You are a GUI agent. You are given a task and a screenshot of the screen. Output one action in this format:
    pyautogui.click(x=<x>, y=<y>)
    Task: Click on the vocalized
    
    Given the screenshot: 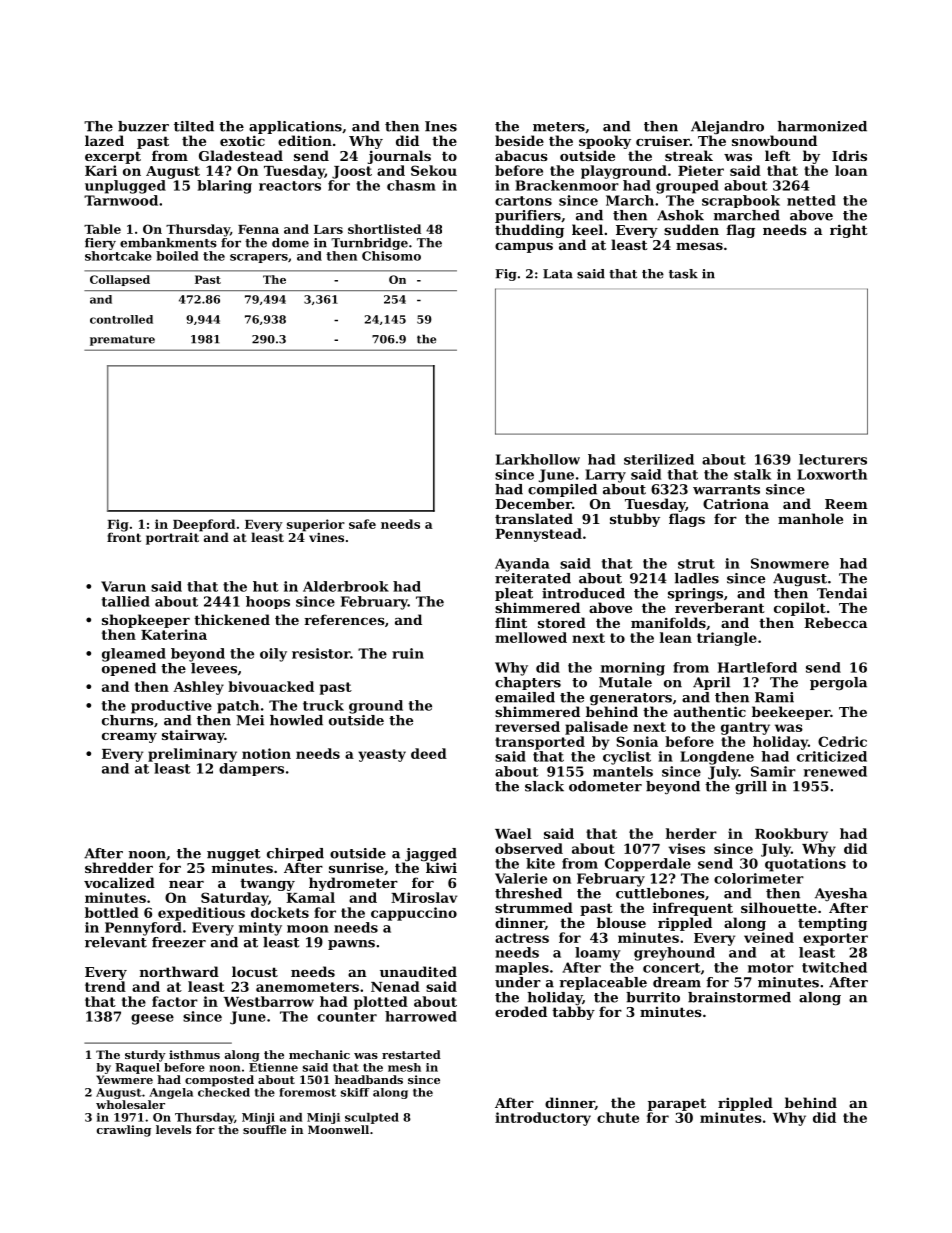 What is the action you would take?
    pyautogui.click(x=119, y=882)
